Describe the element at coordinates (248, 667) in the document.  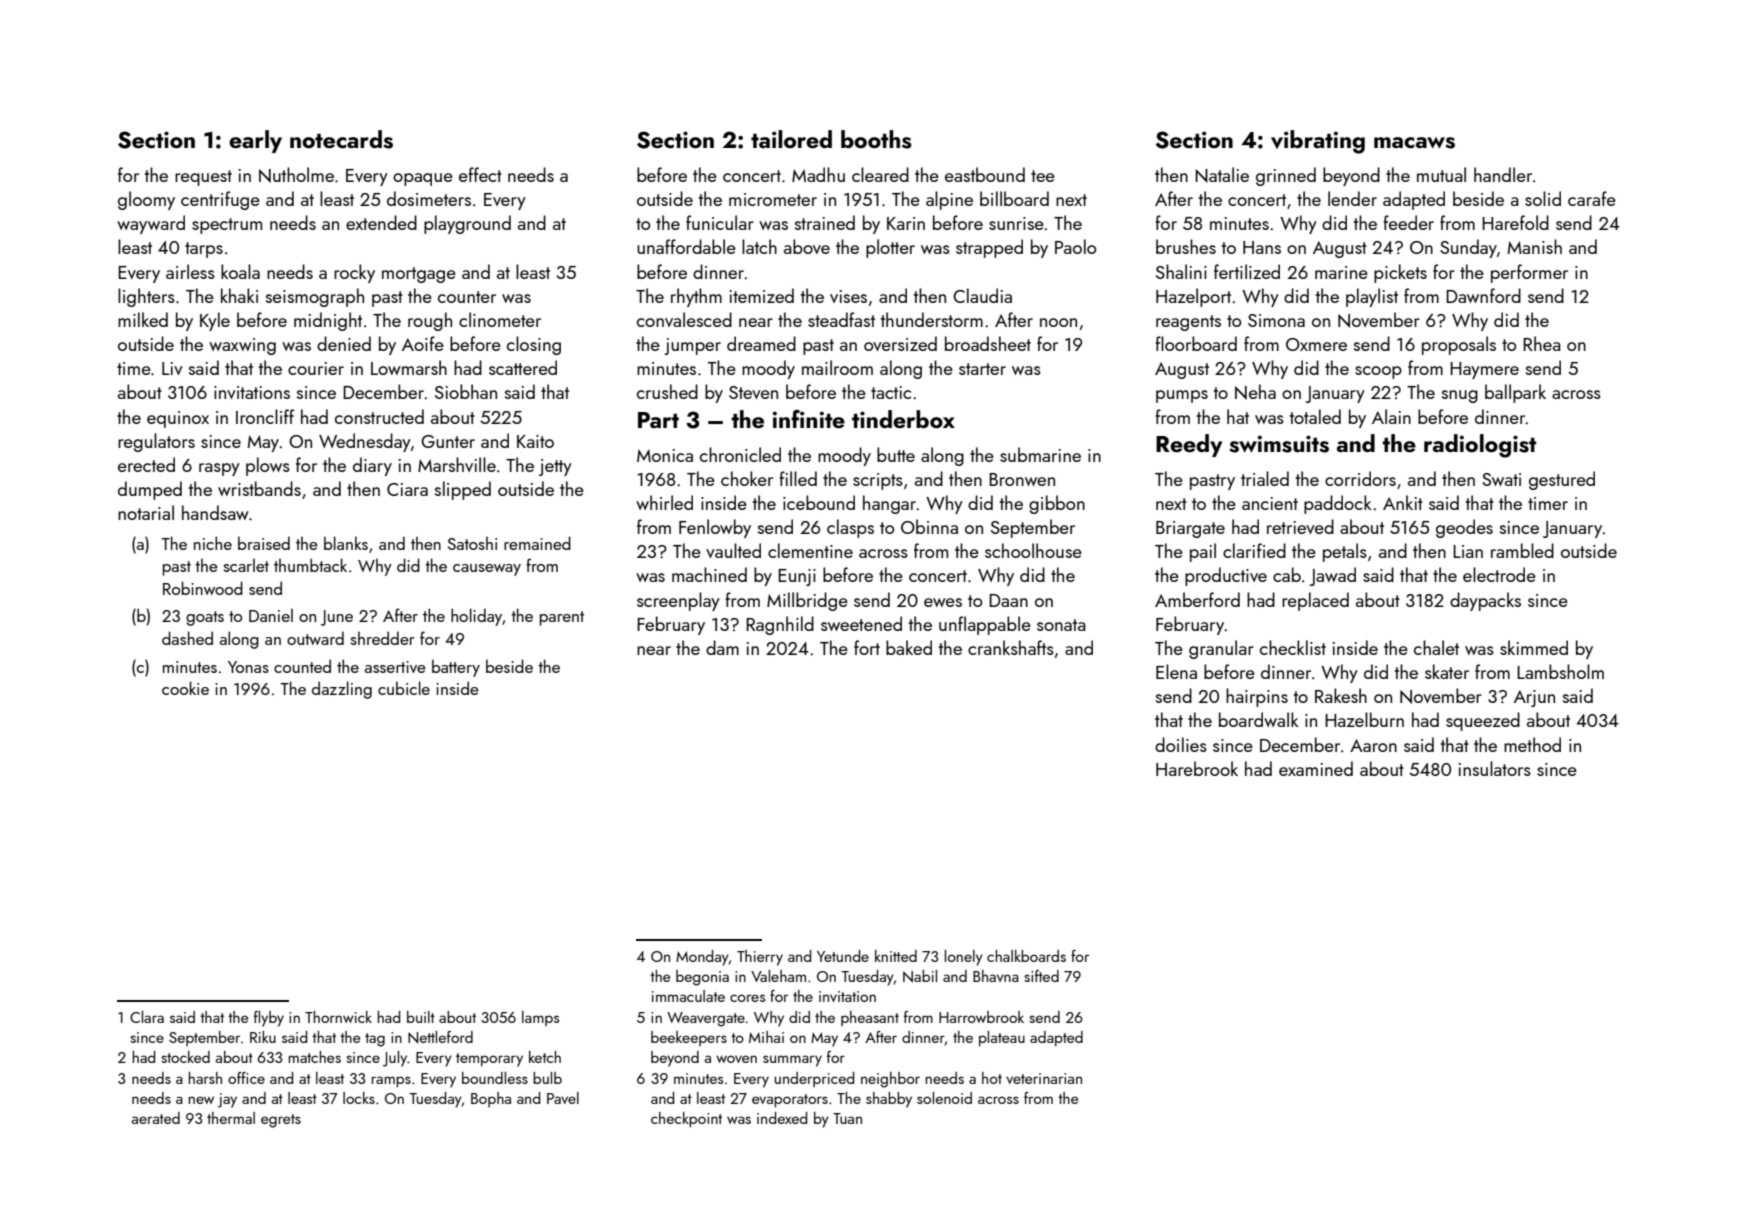
I see `Yonas` at that location.
